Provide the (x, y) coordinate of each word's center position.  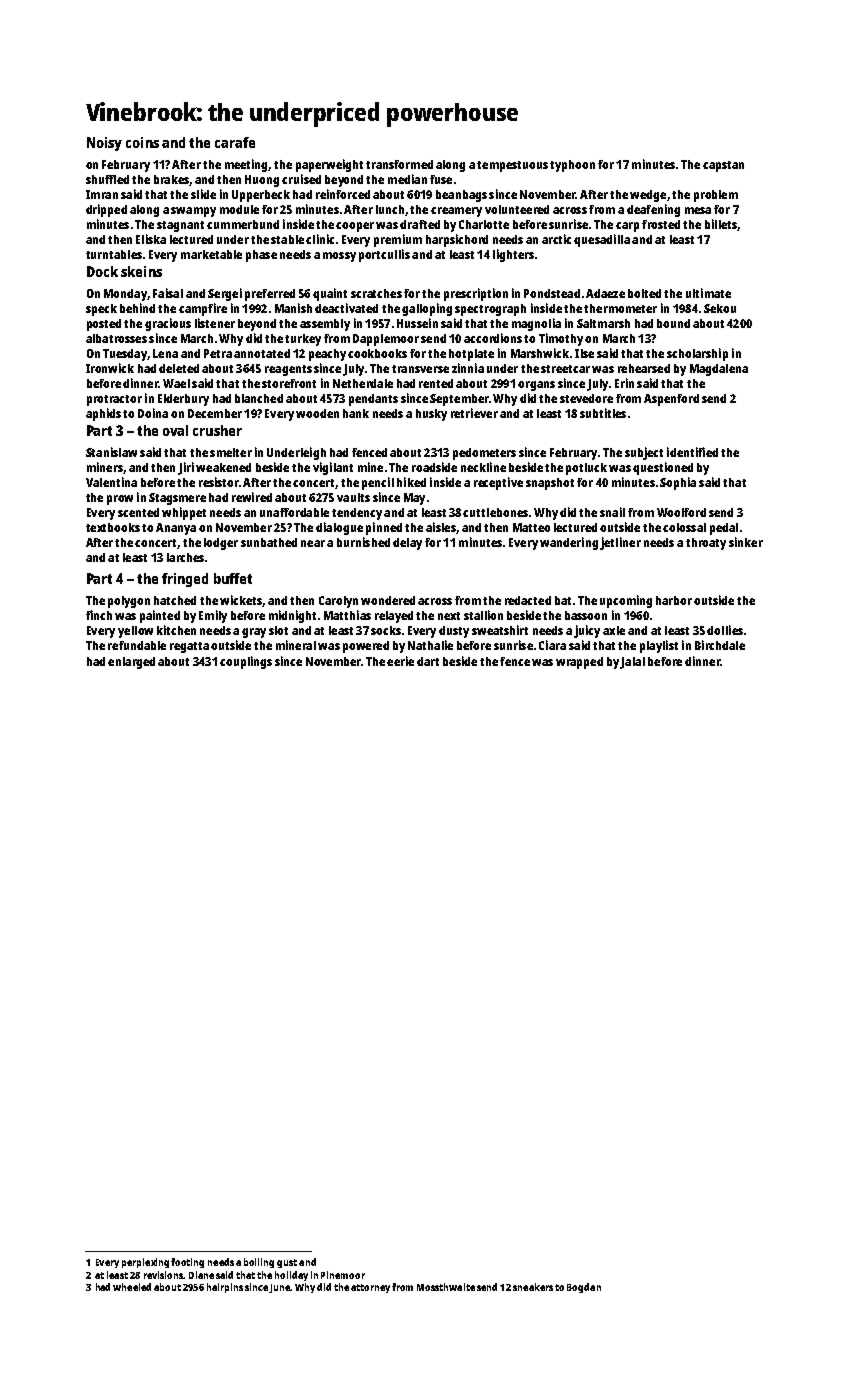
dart (428, 661)
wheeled (132, 1287)
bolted (644, 293)
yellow (135, 632)
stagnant (180, 226)
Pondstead (552, 293)
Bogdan (584, 1288)
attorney (370, 1288)
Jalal (632, 663)
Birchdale (720, 645)
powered (366, 647)
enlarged (131, 663)
